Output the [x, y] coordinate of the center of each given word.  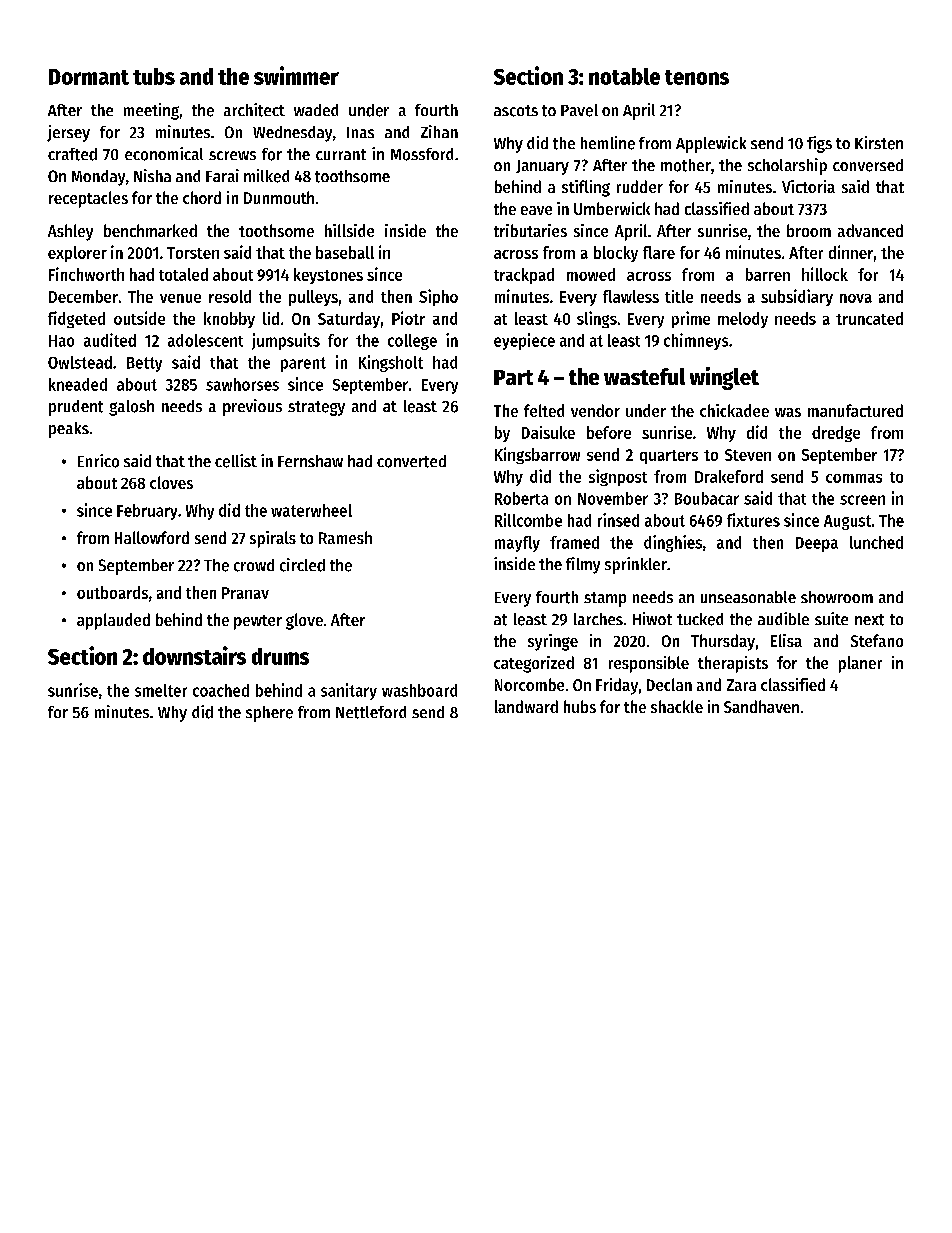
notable [624, 76]
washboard [419, 690]
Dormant [89, 77]
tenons [697, 77]
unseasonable [748, 597]
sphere [269, 714]
